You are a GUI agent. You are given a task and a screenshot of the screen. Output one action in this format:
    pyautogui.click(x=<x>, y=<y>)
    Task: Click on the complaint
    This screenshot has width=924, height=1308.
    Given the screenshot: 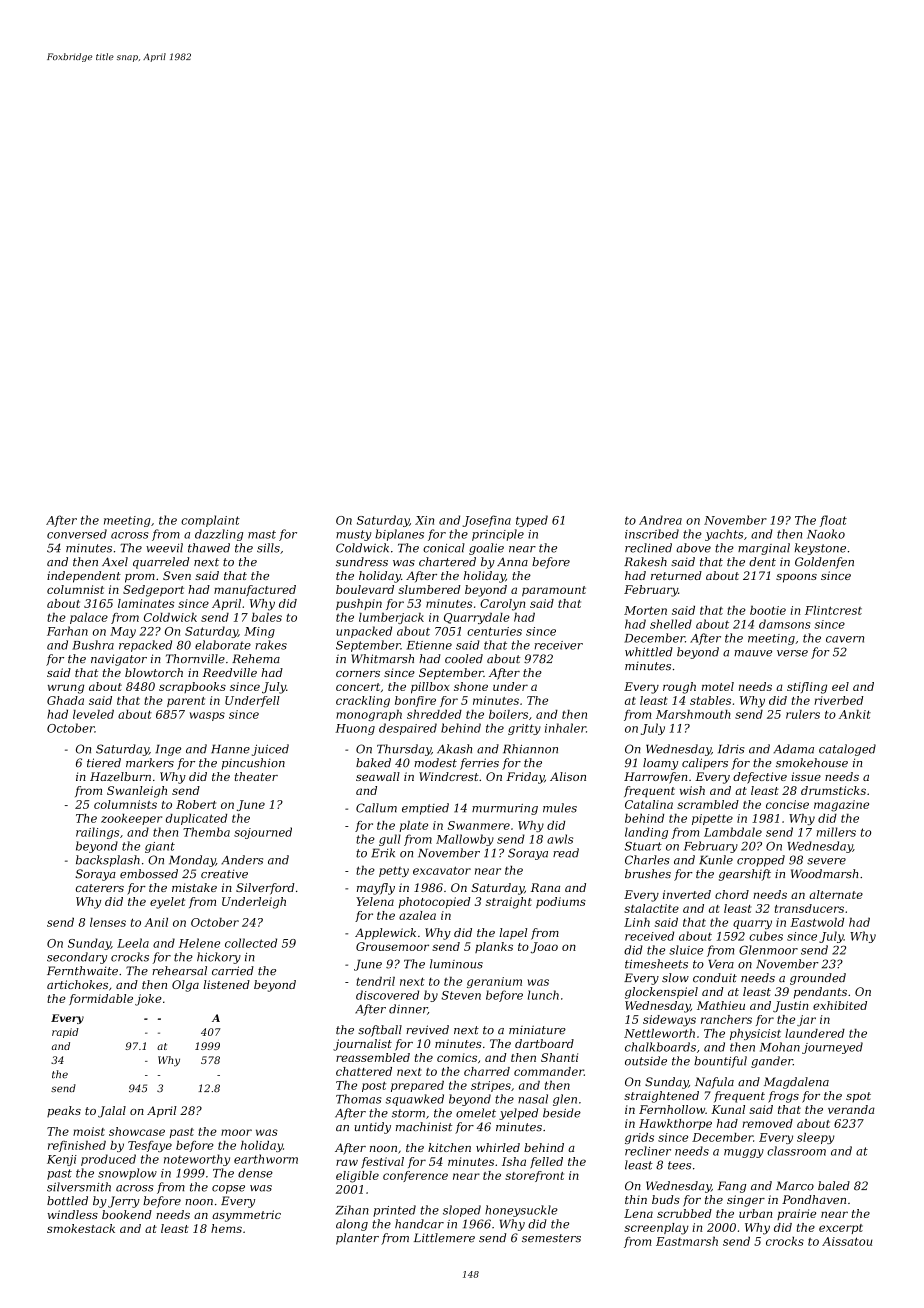 What is the action you would take?
    pyautogui.click(x=210, y=521)
